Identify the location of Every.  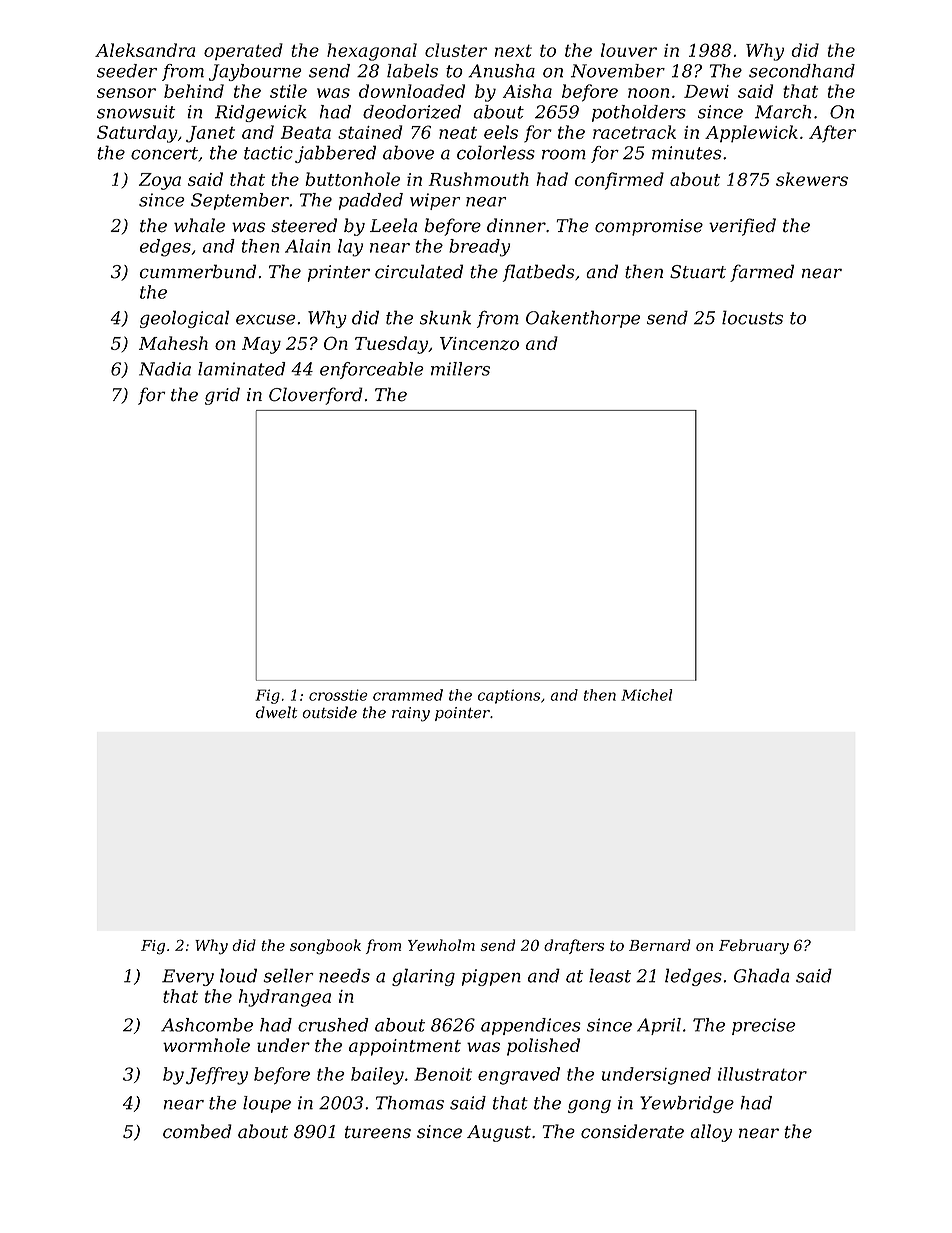
(188, 977).
